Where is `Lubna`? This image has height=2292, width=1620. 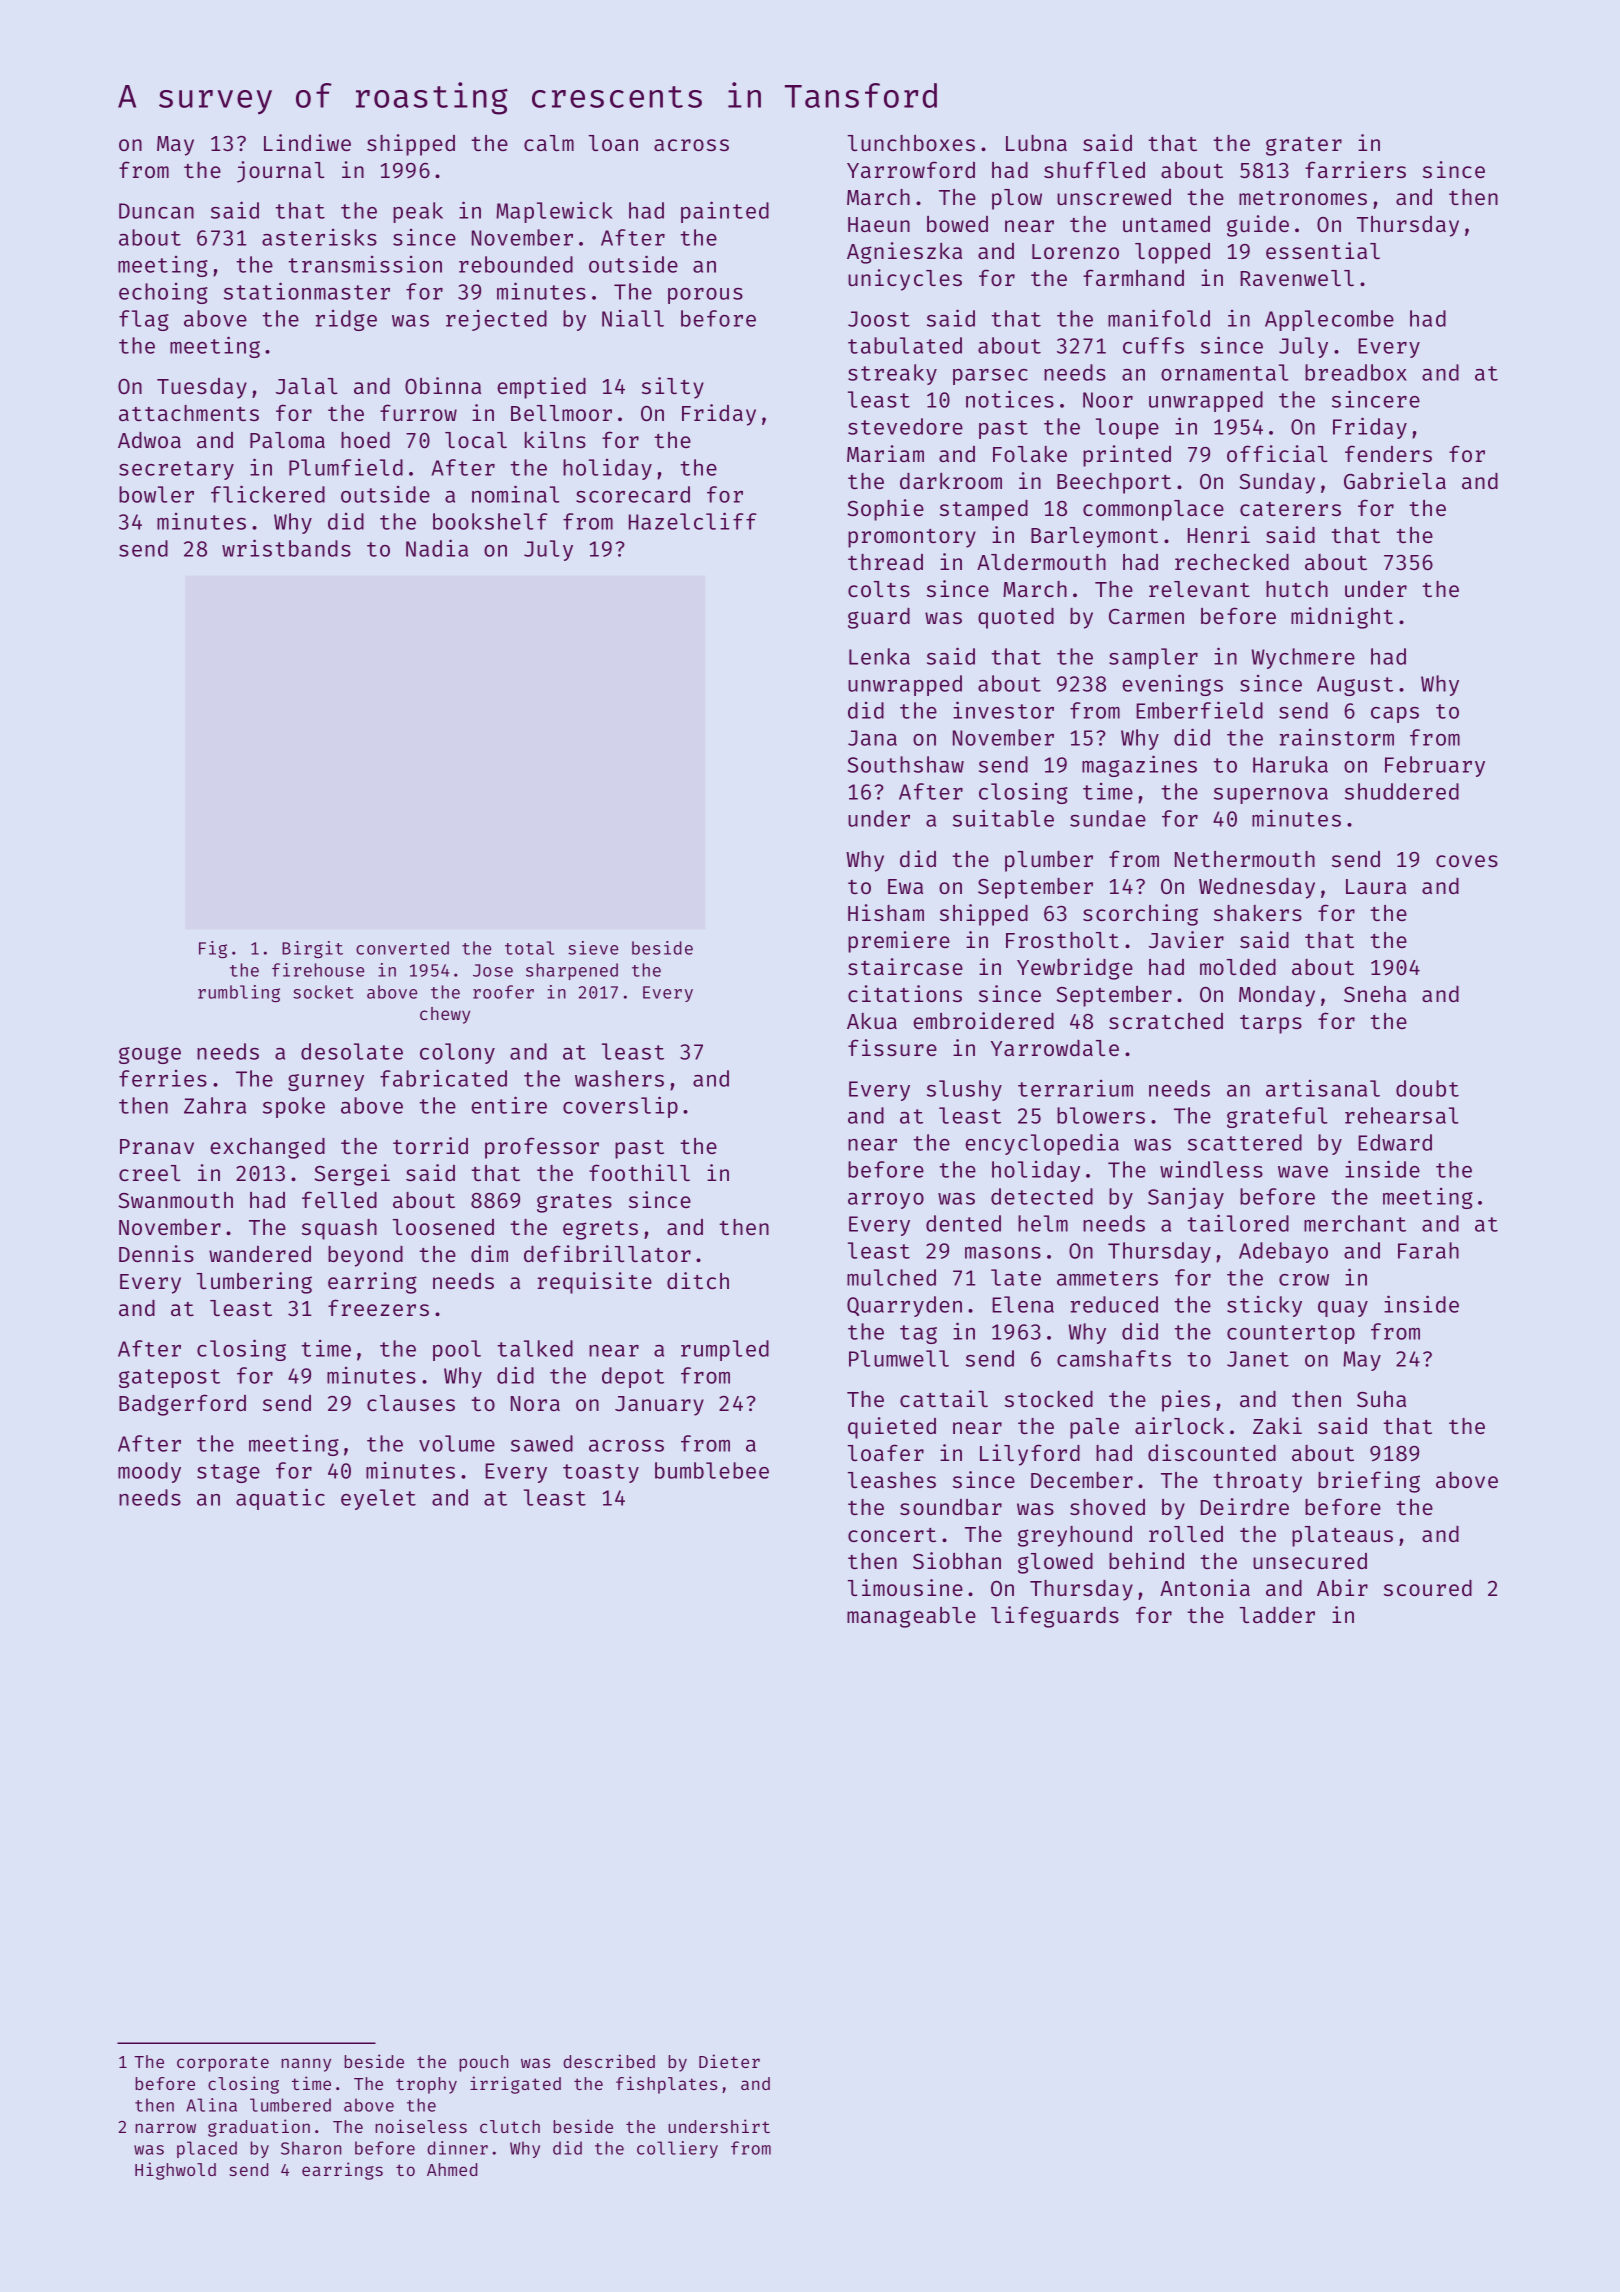 Lubna is located at coordinates (1036, 143).
